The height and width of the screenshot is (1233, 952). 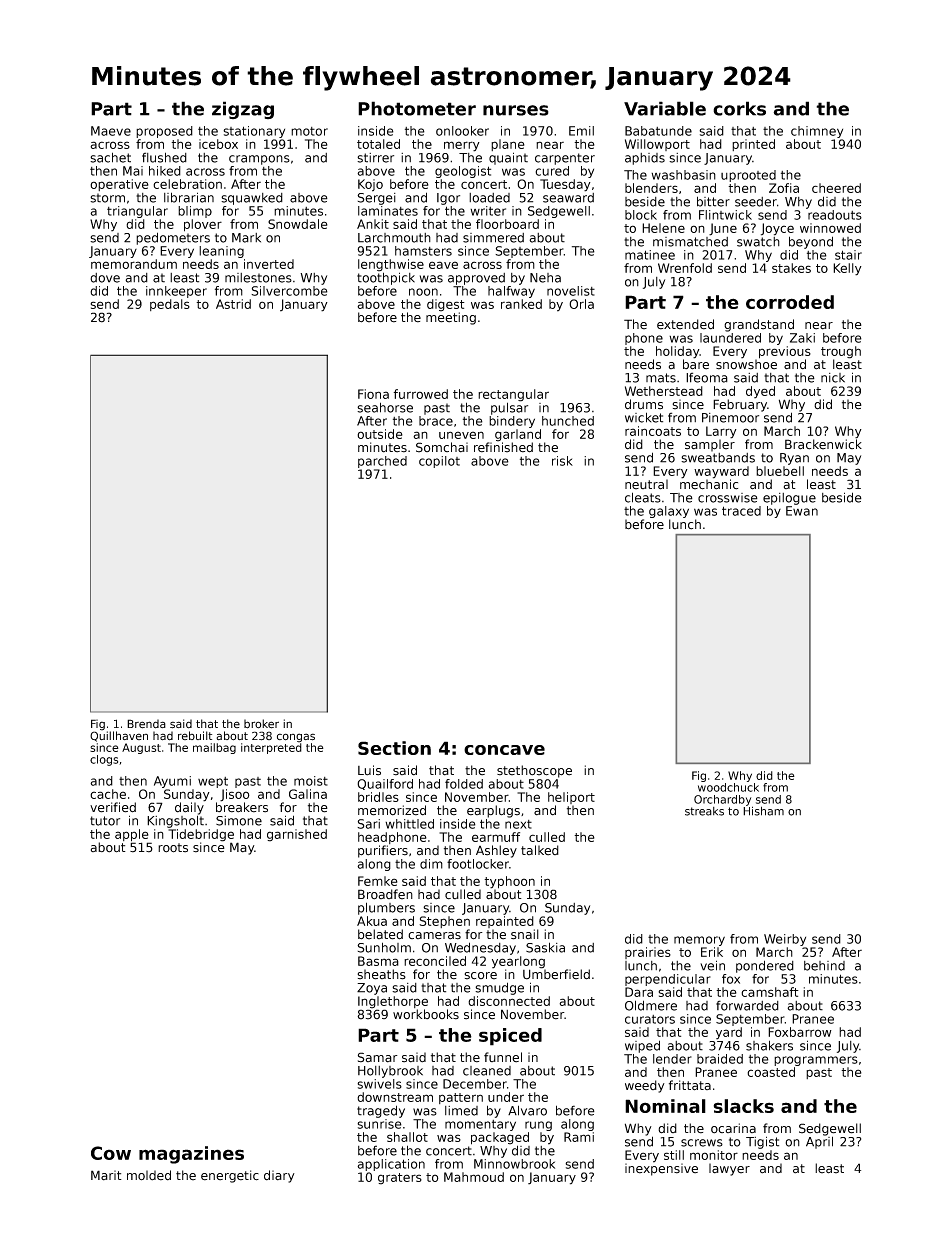 What do you see at coordinates (372, 989) in the screenshot?
I see `Zoya` at bounding box center [372, 989].
